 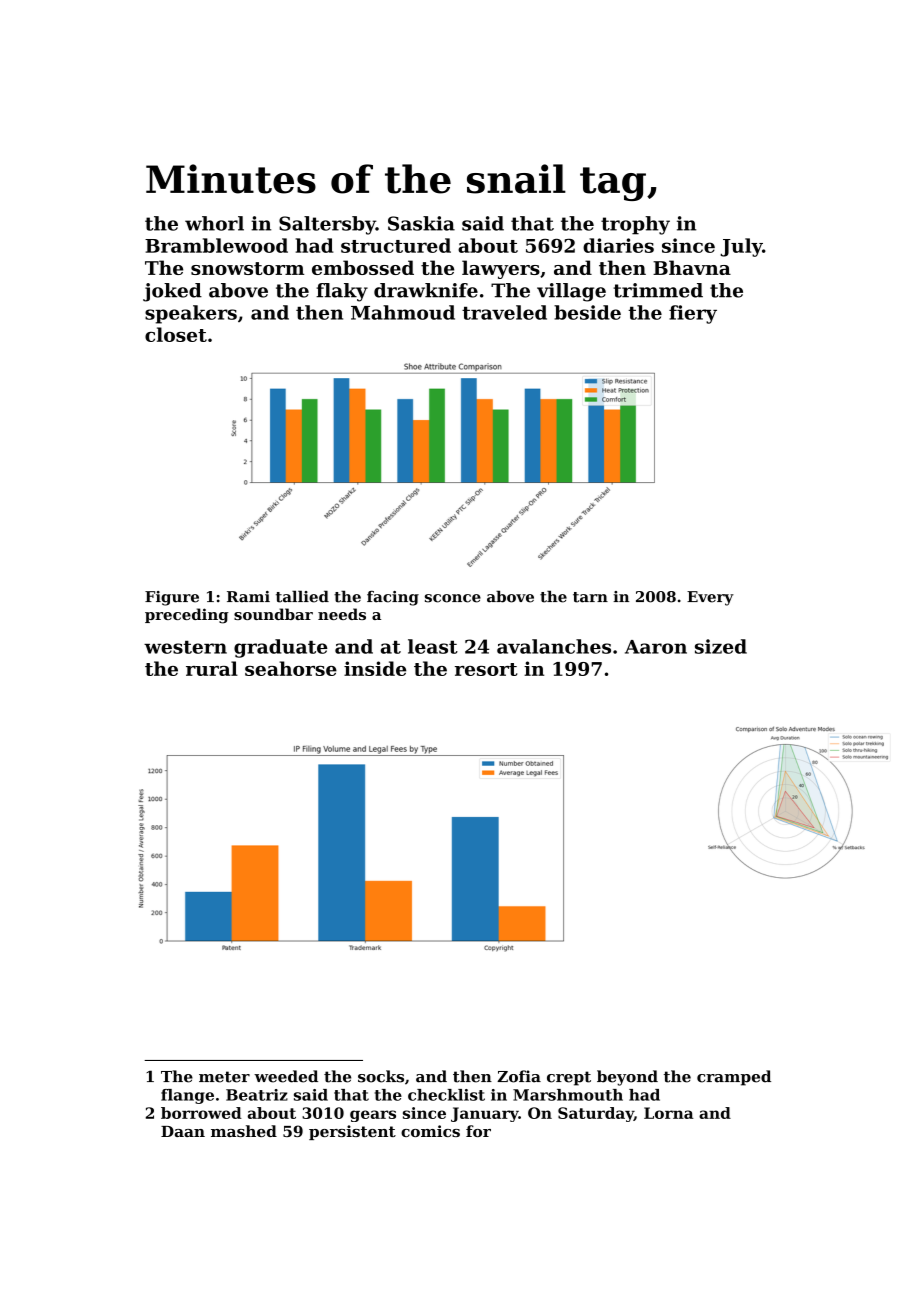 What do you see at coordinates (627, 1078) in the document?
I see `beyond` at bounding box center [627, 1078].
